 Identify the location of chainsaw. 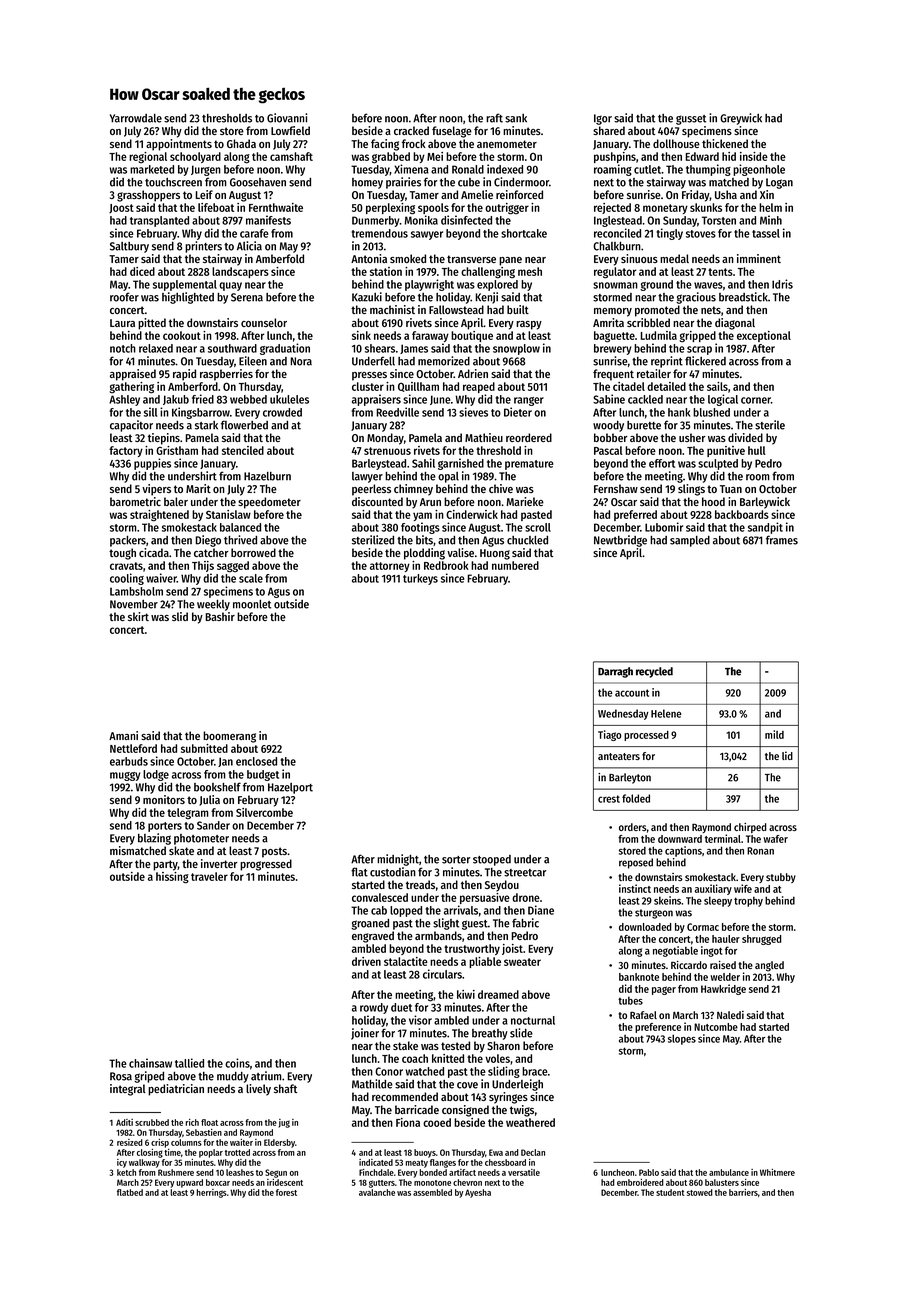
(150, 1063).
